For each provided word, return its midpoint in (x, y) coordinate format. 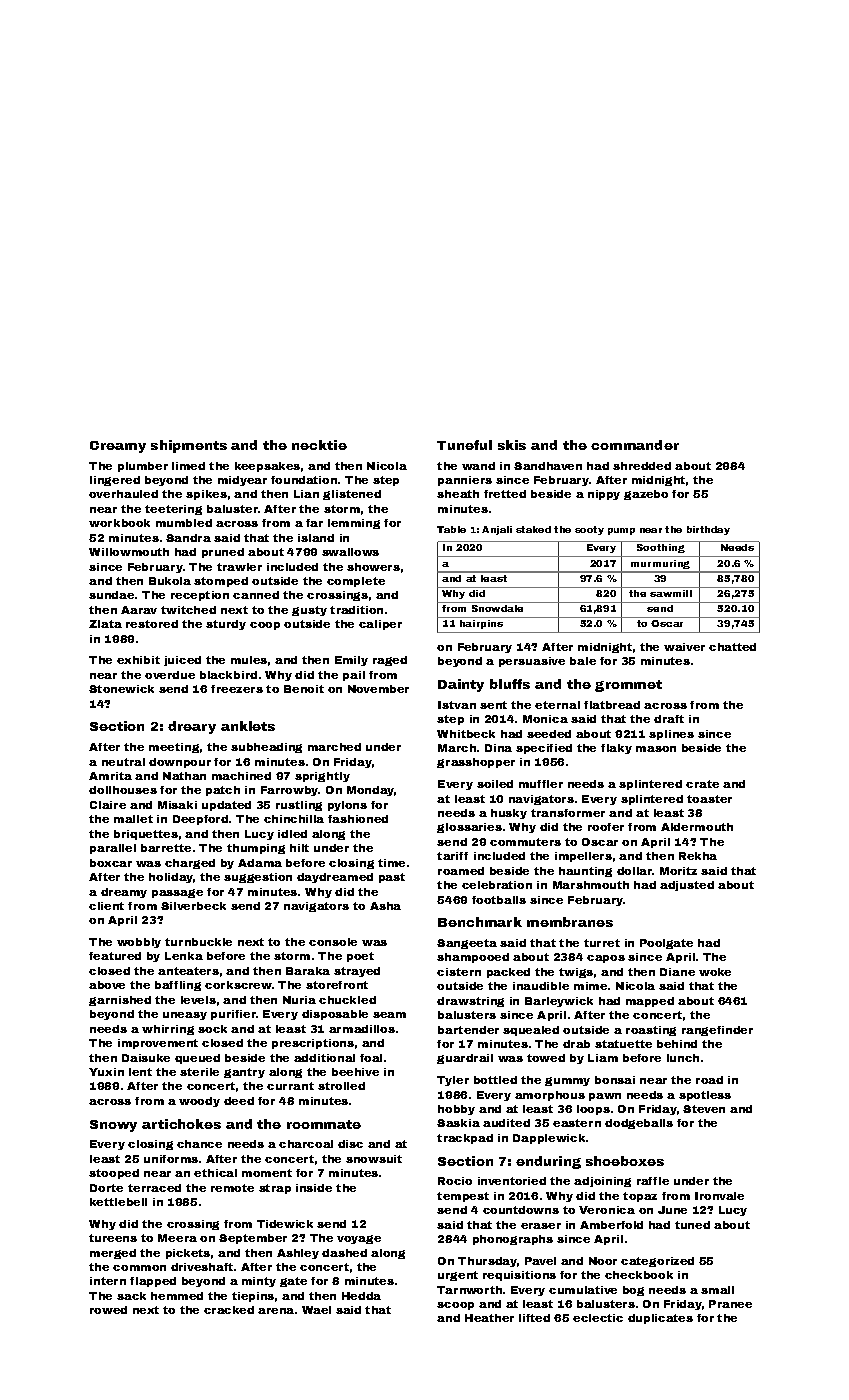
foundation (304, 480)
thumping (256, 849)
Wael (316, 1310)
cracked (229, 1310)
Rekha (698, 856)
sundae (111, 595)
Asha (385, 906)
